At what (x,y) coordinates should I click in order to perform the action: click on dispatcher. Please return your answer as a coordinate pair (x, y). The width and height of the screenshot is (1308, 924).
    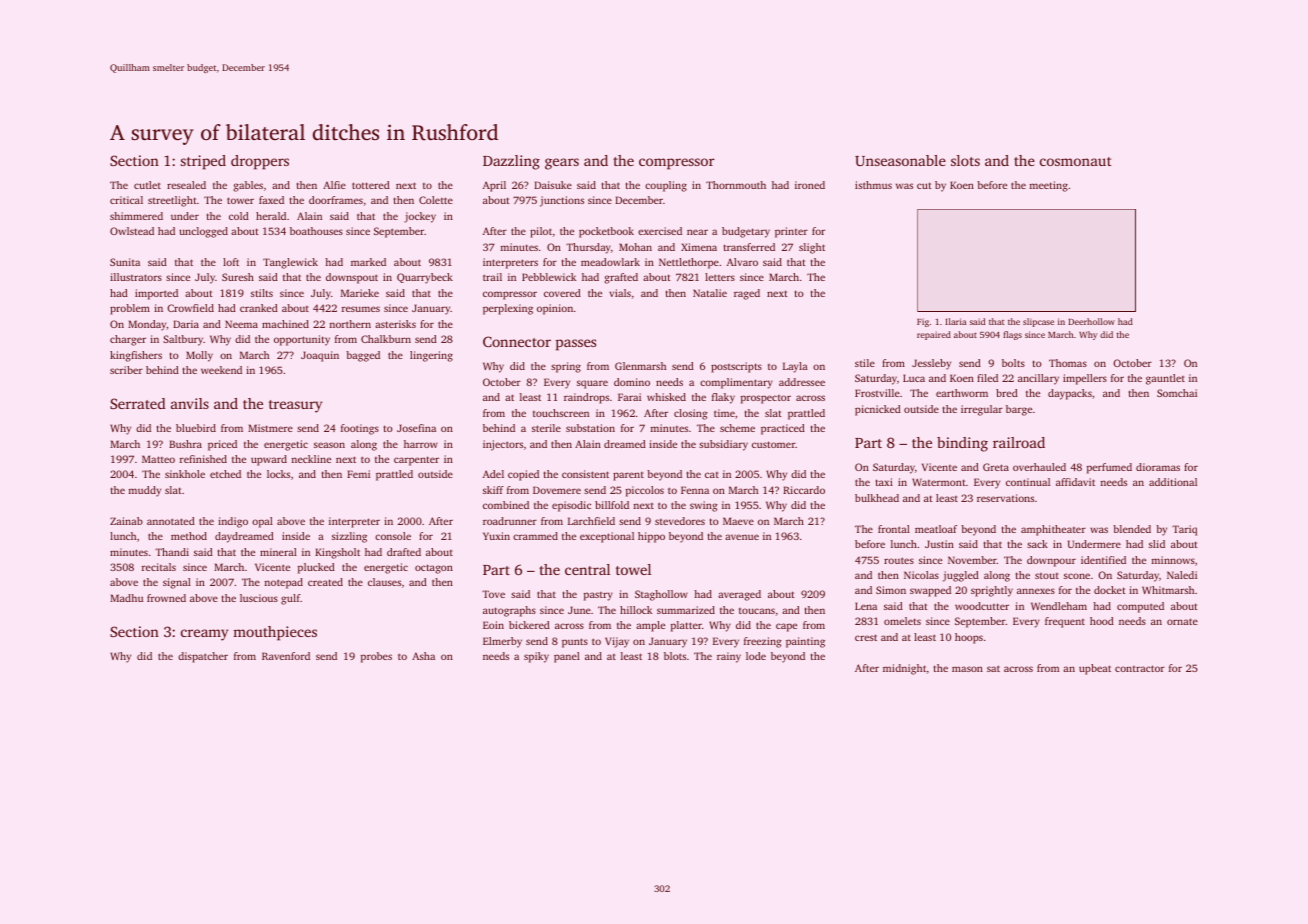
    Looking at the image, I should click on (203, 657).
